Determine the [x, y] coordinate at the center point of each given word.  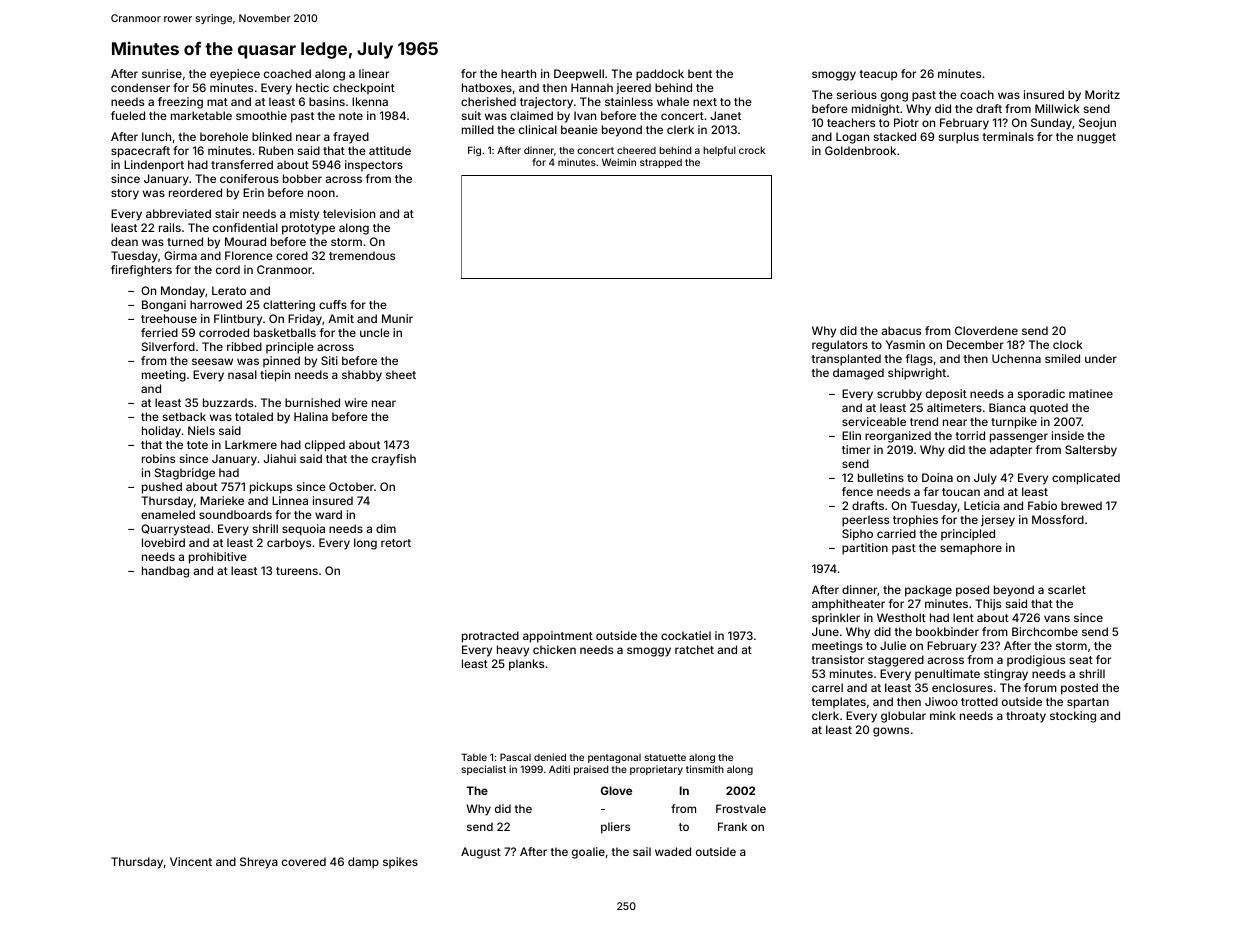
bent [700, 73]
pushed [162, 488]
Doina [937, 477]
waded [673, 851]
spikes [400, 863]
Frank [732, 826]
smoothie [261, 115]
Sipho [857, 535]
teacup [878, 75]
